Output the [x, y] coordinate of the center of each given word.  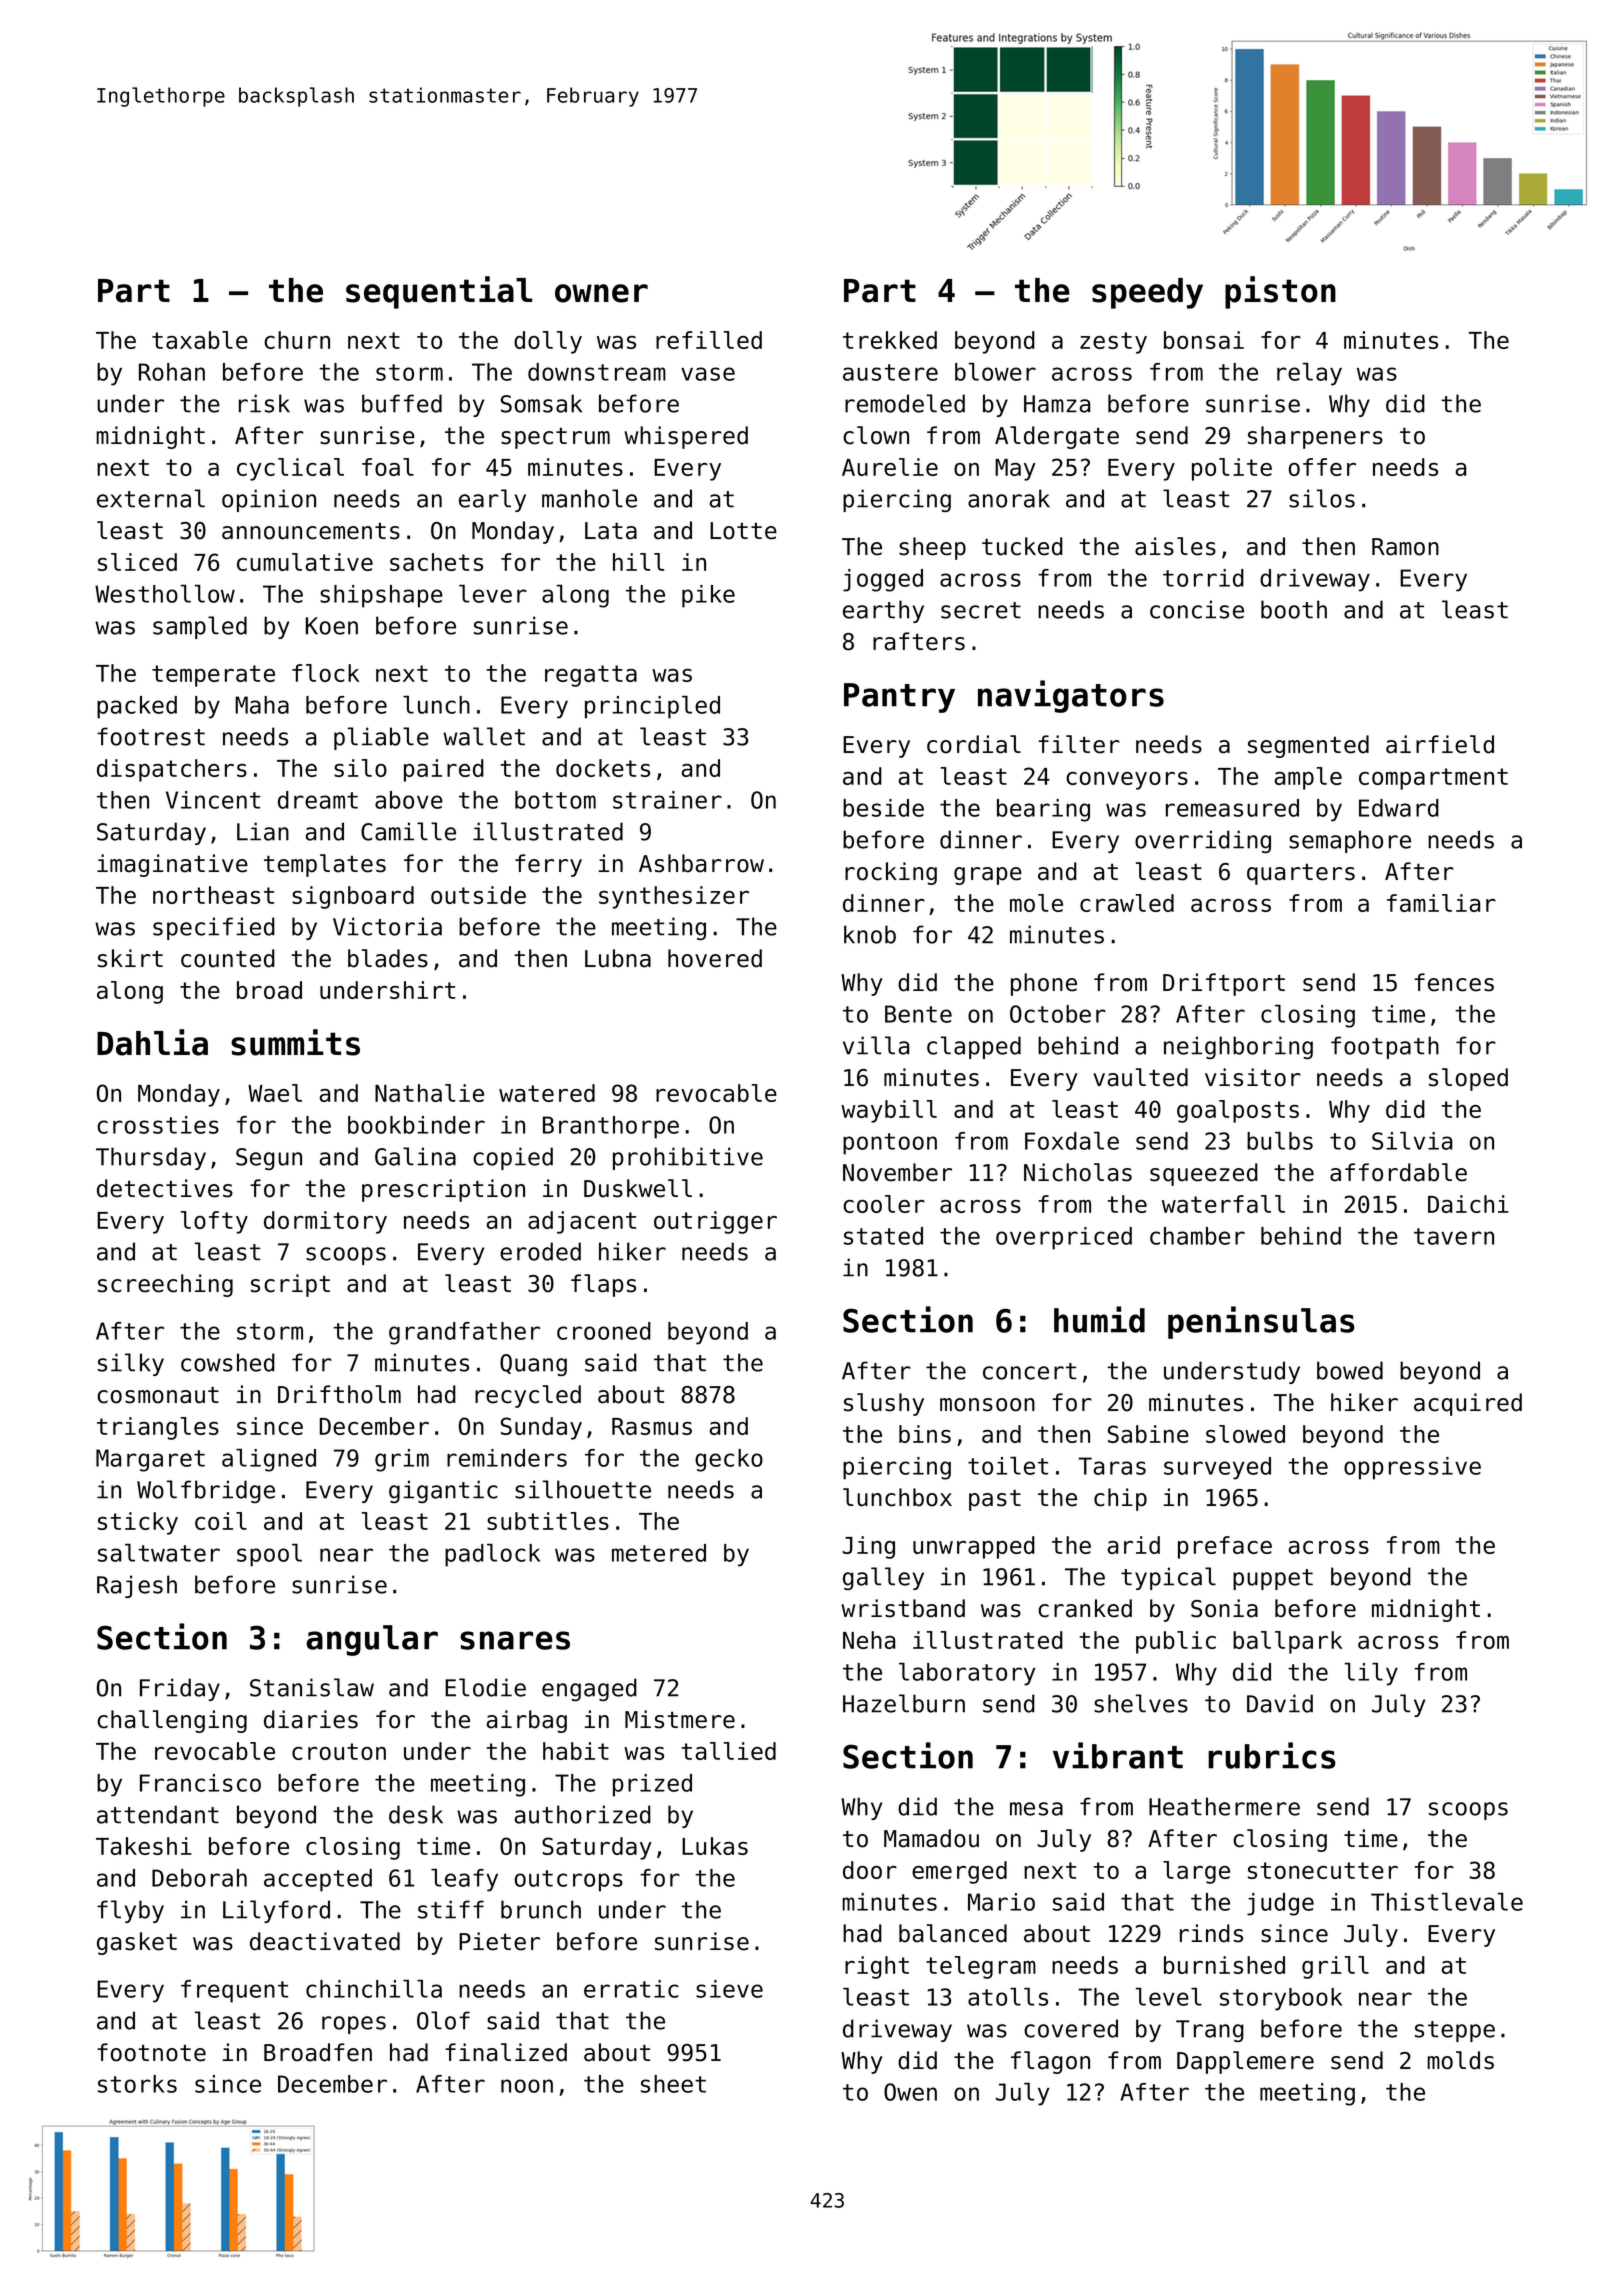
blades [388, 958]
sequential [439, 292]
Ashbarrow [701, 863]
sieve [729, 1989]
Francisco [200, 1783]
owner [601, 293]
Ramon [1405, 547]
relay [1309, 374]
